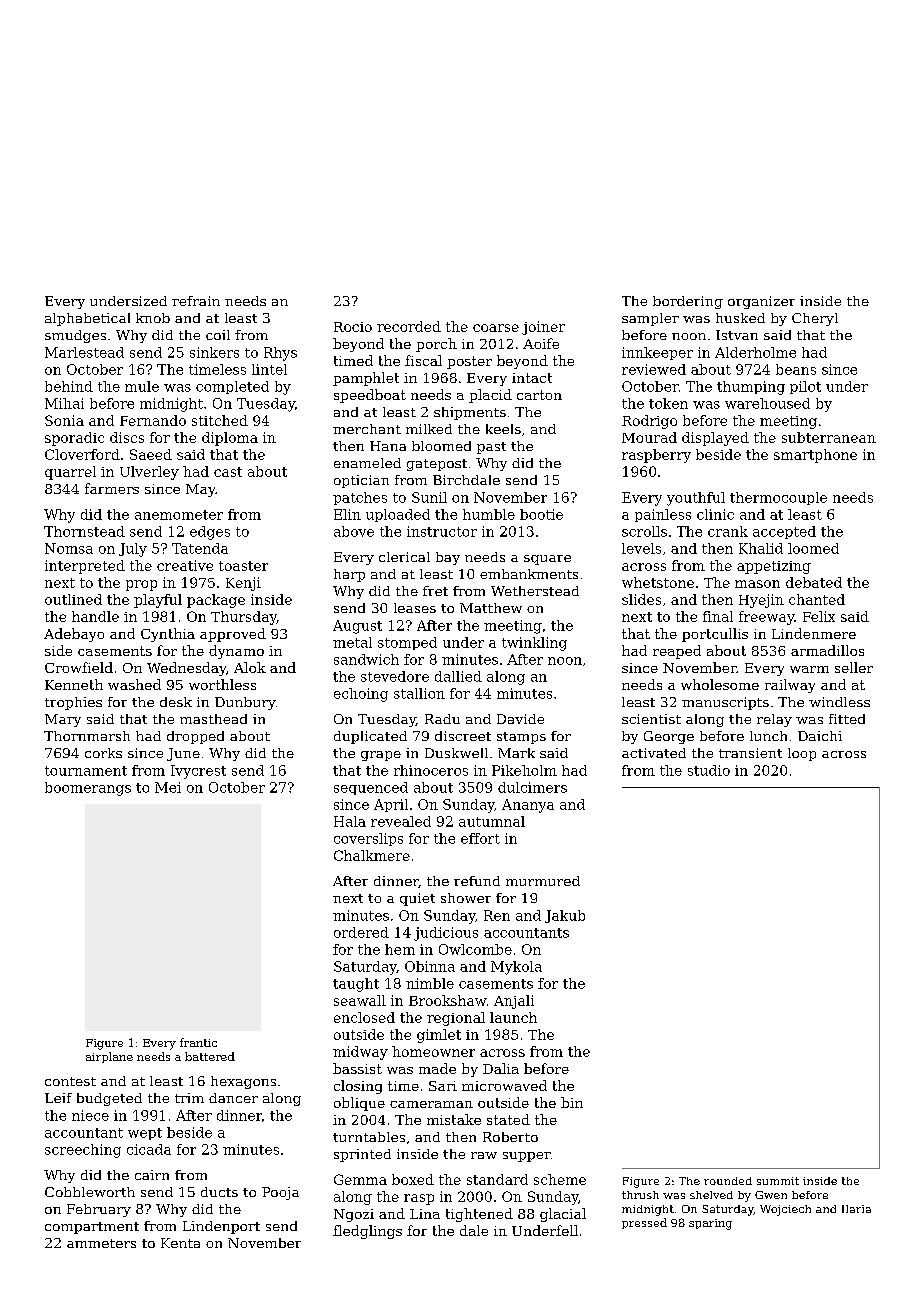  What do you see at coordinates (829, 437) in the screenshot?
I see `subterranean` at bounding box center [829, 437].
